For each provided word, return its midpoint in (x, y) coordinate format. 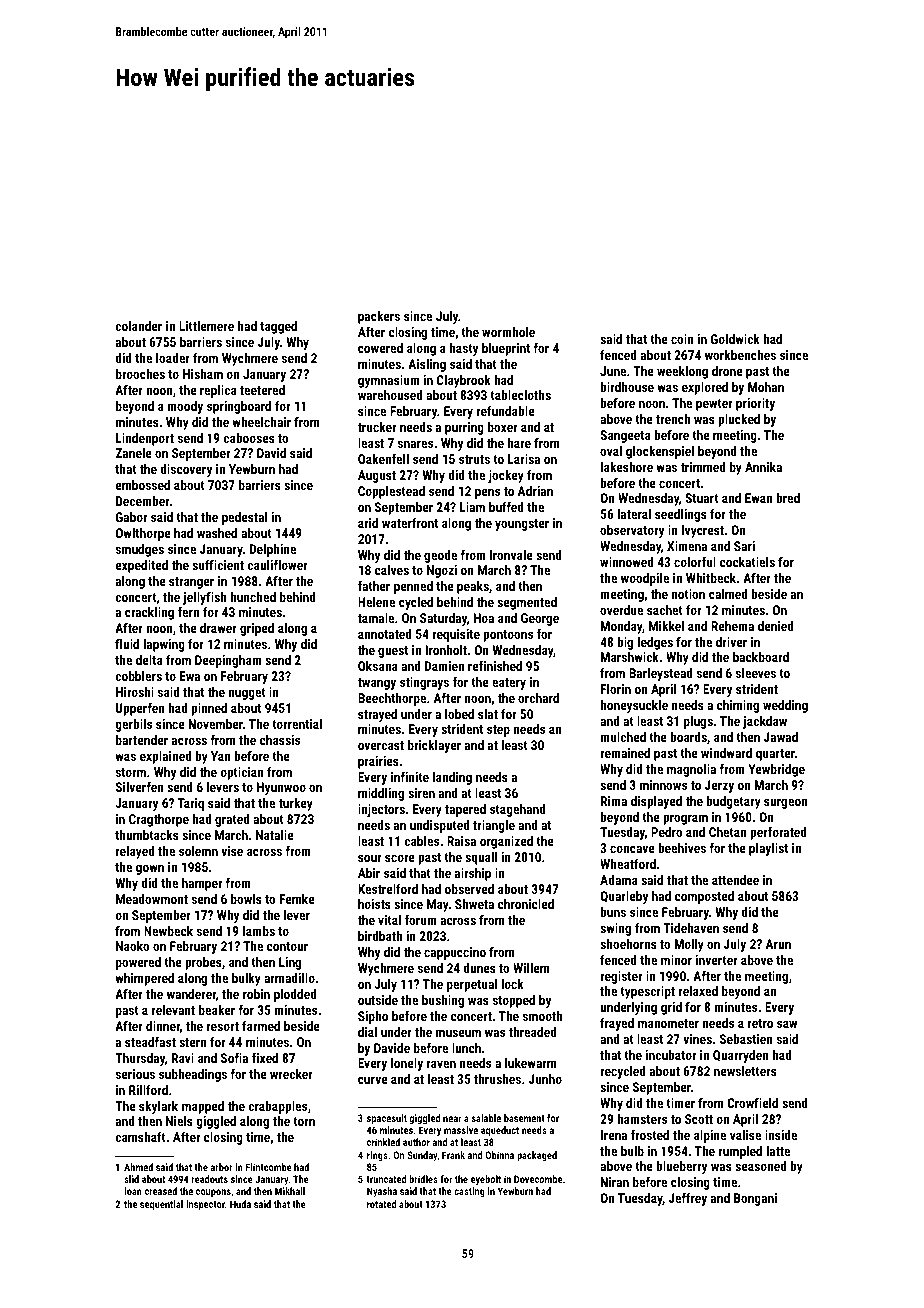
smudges (140, 550)
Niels (179, 1121)
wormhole (508, 332)
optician (242, 773)
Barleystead (661, 674)
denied (776, 626)
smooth (542, 1016)
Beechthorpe (392, 699)
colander (138, 326)
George (540, 619)
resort (223, 1026)
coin (682, 339)
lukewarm (530, 1063)
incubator (671, 1055)
